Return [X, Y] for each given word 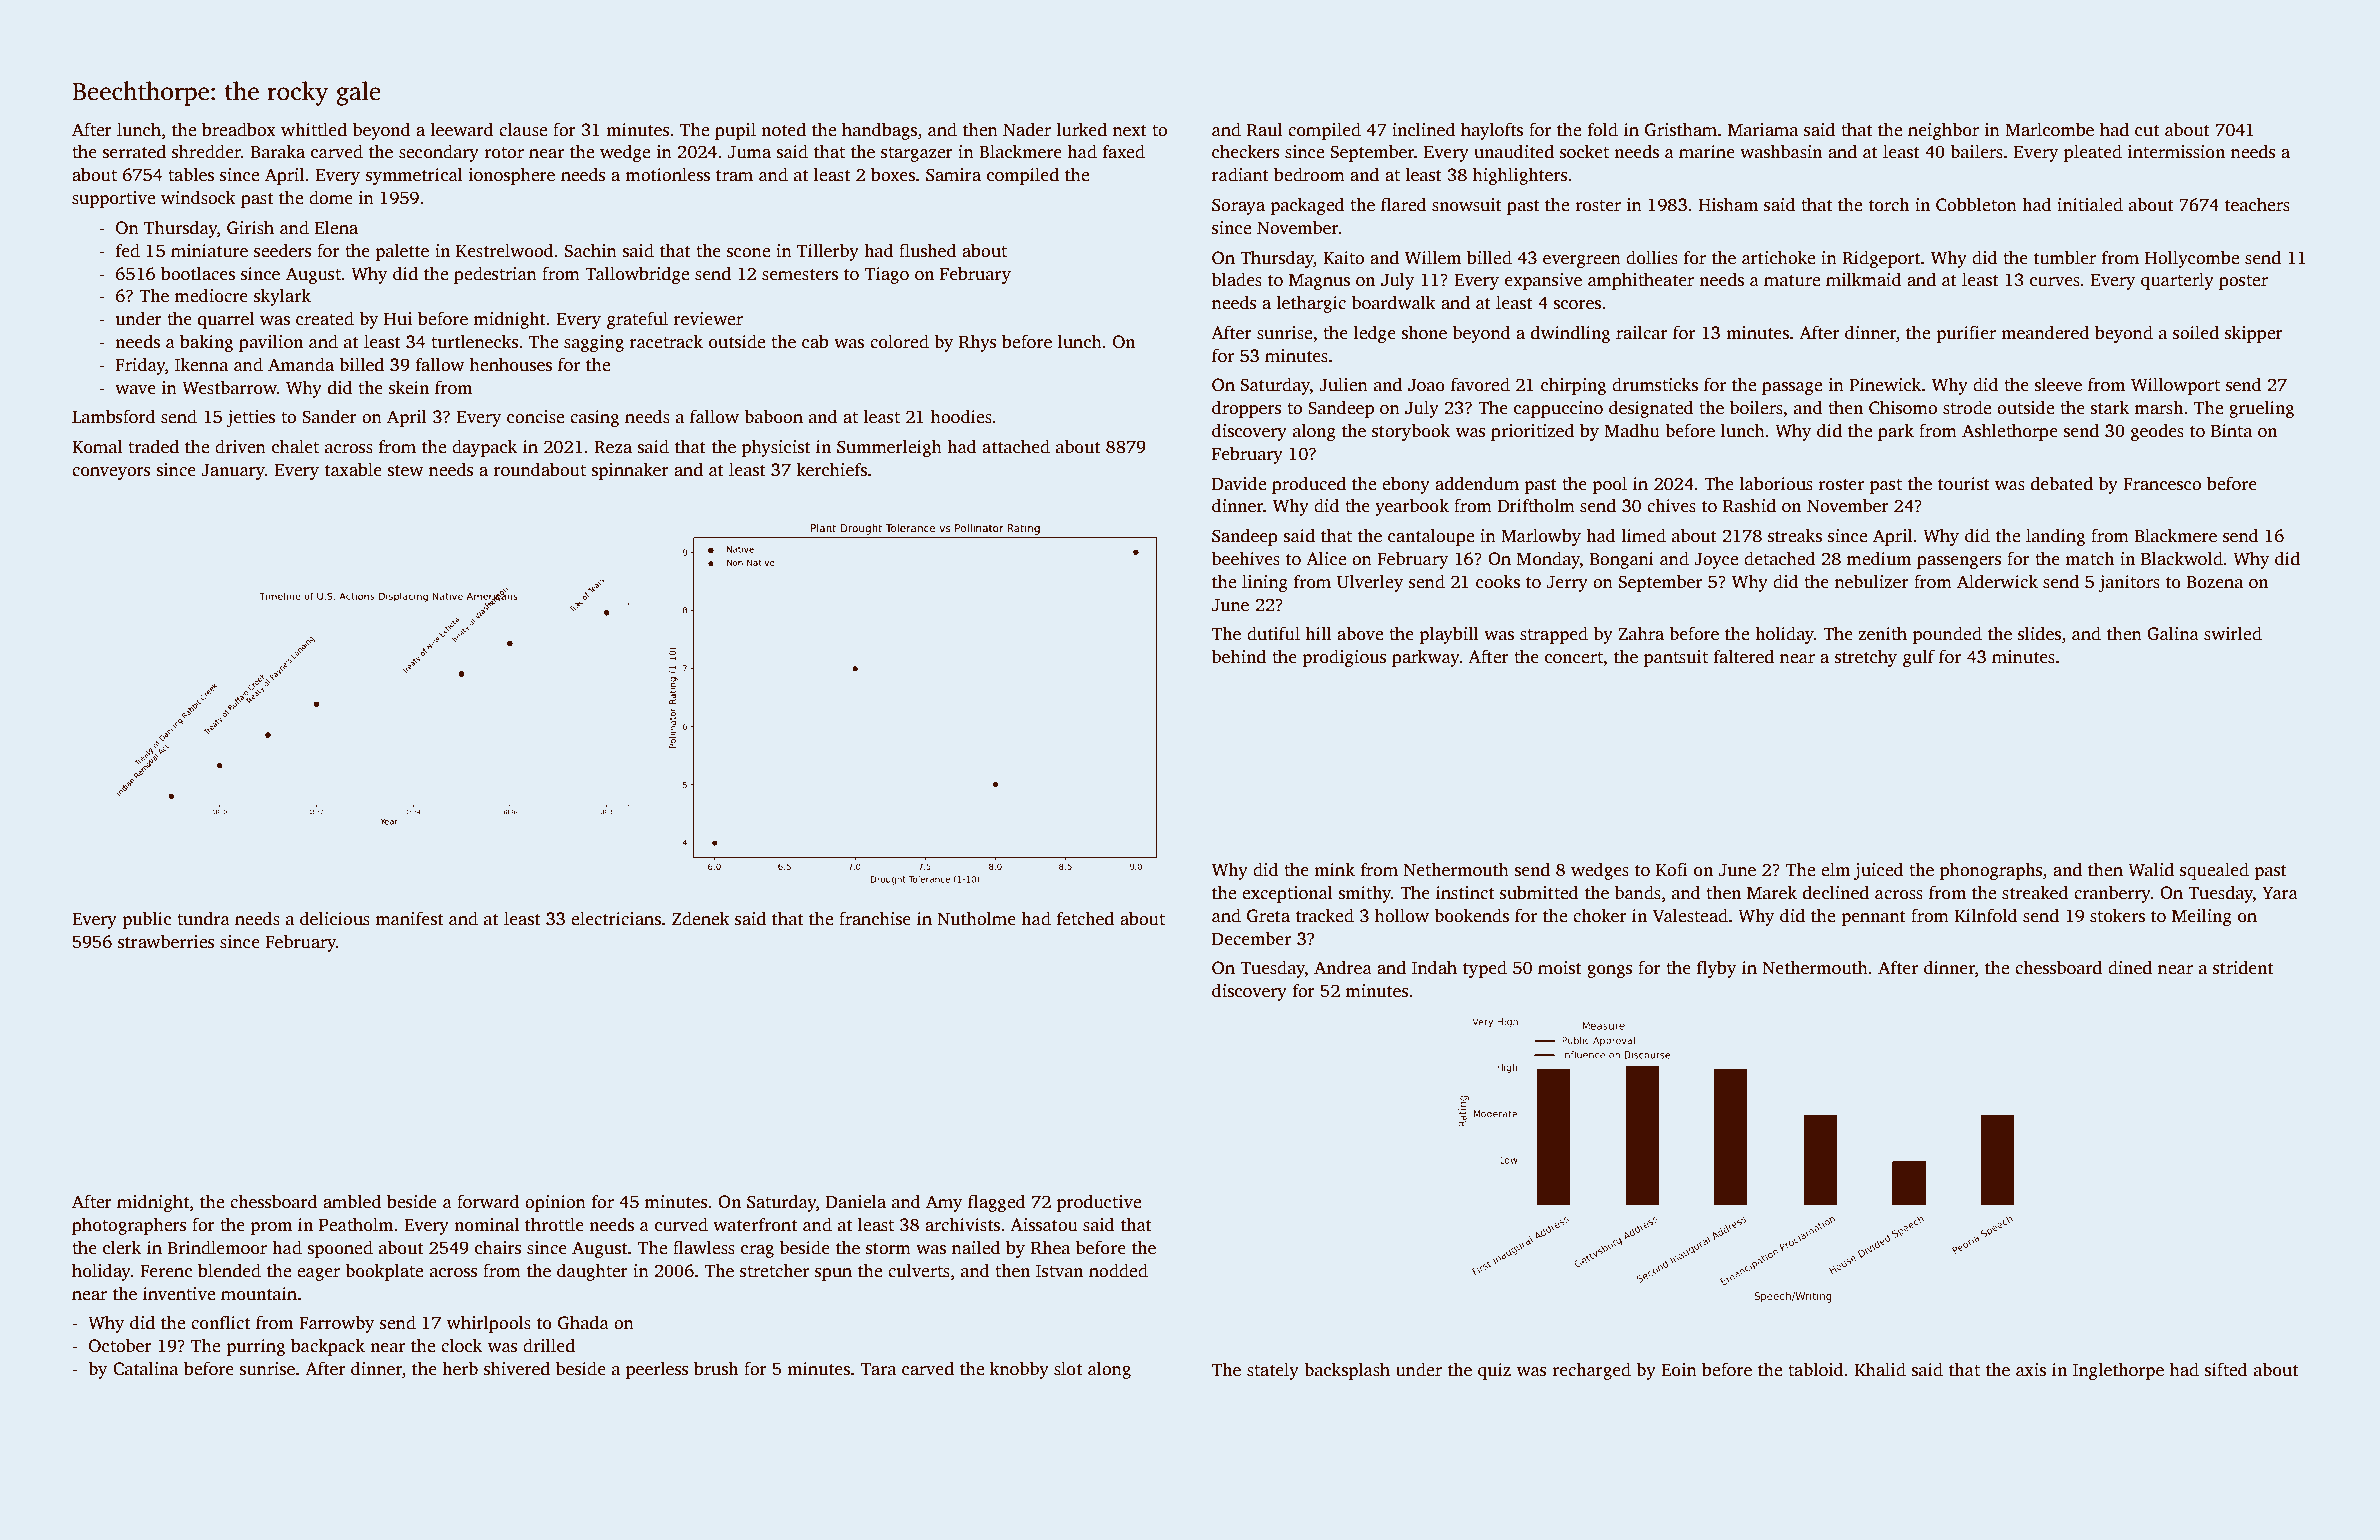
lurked [1081, 129]
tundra [203, 918]
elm [1835, 869]
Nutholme [976, 918]
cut [2147, 131]
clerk [122, 1247]
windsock [198, 197]
